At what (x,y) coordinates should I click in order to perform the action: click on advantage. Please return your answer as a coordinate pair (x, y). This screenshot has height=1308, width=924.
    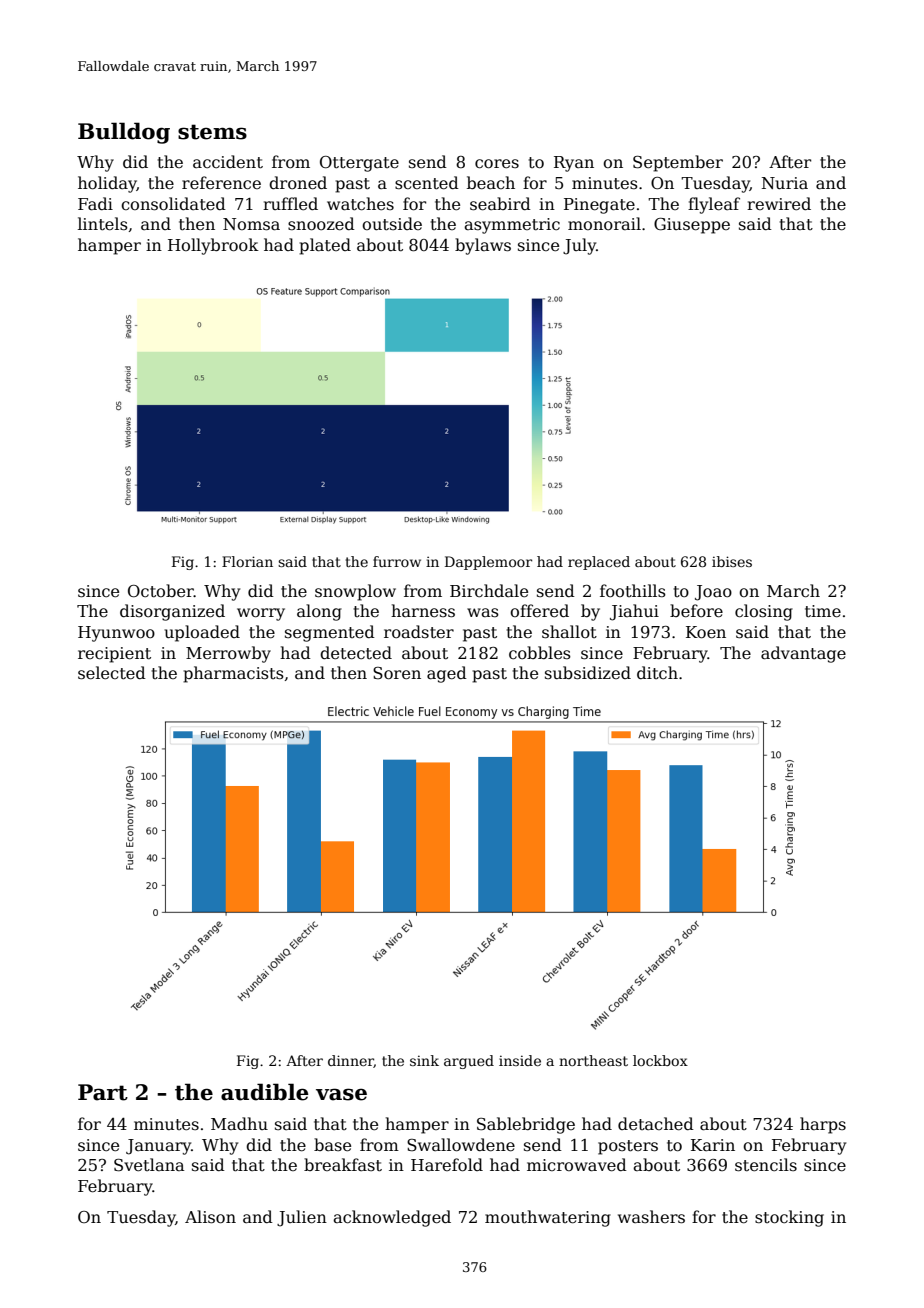
    Looking at the image, I should click on (803, 654).
